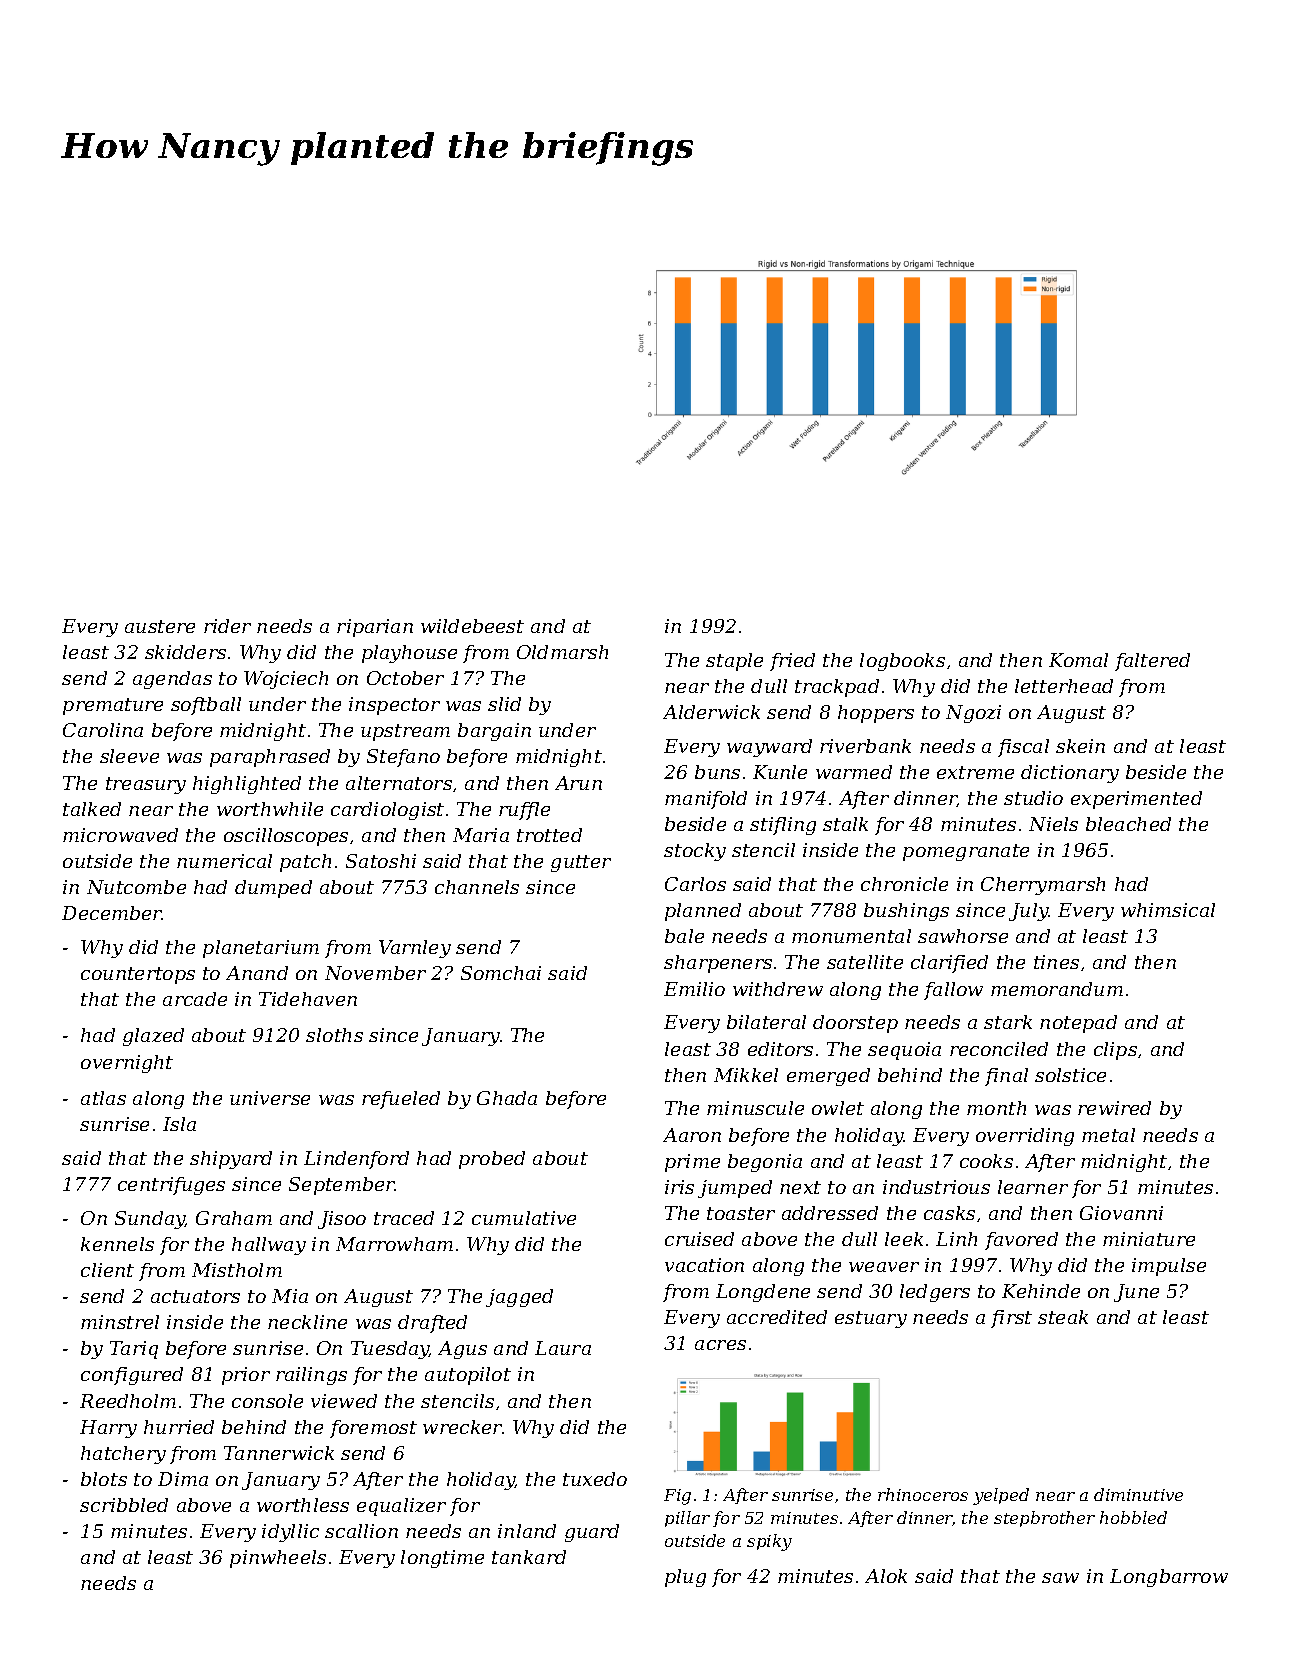 The image size is (1294, 1675). I want to click on highlighted, so click(247, 785).
